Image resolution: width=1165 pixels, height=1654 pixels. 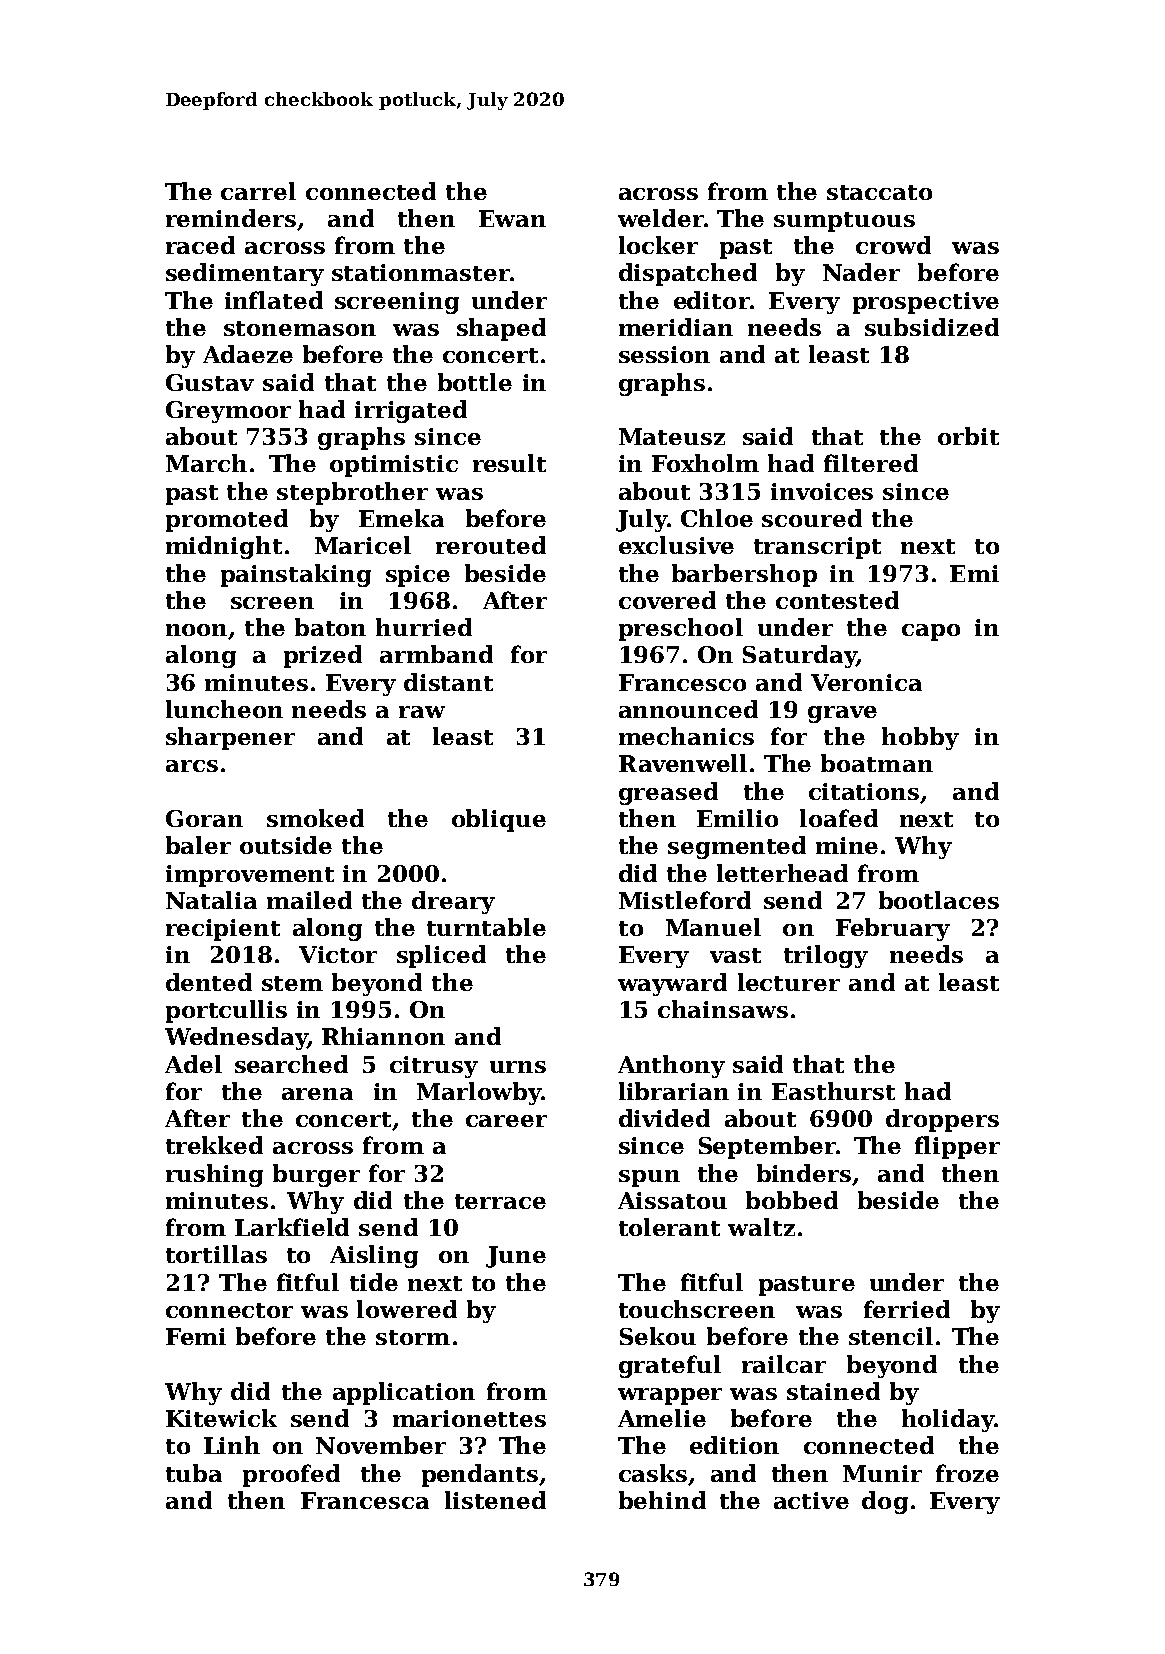 I want to click on Ewan, so click(x=512, y=218).
